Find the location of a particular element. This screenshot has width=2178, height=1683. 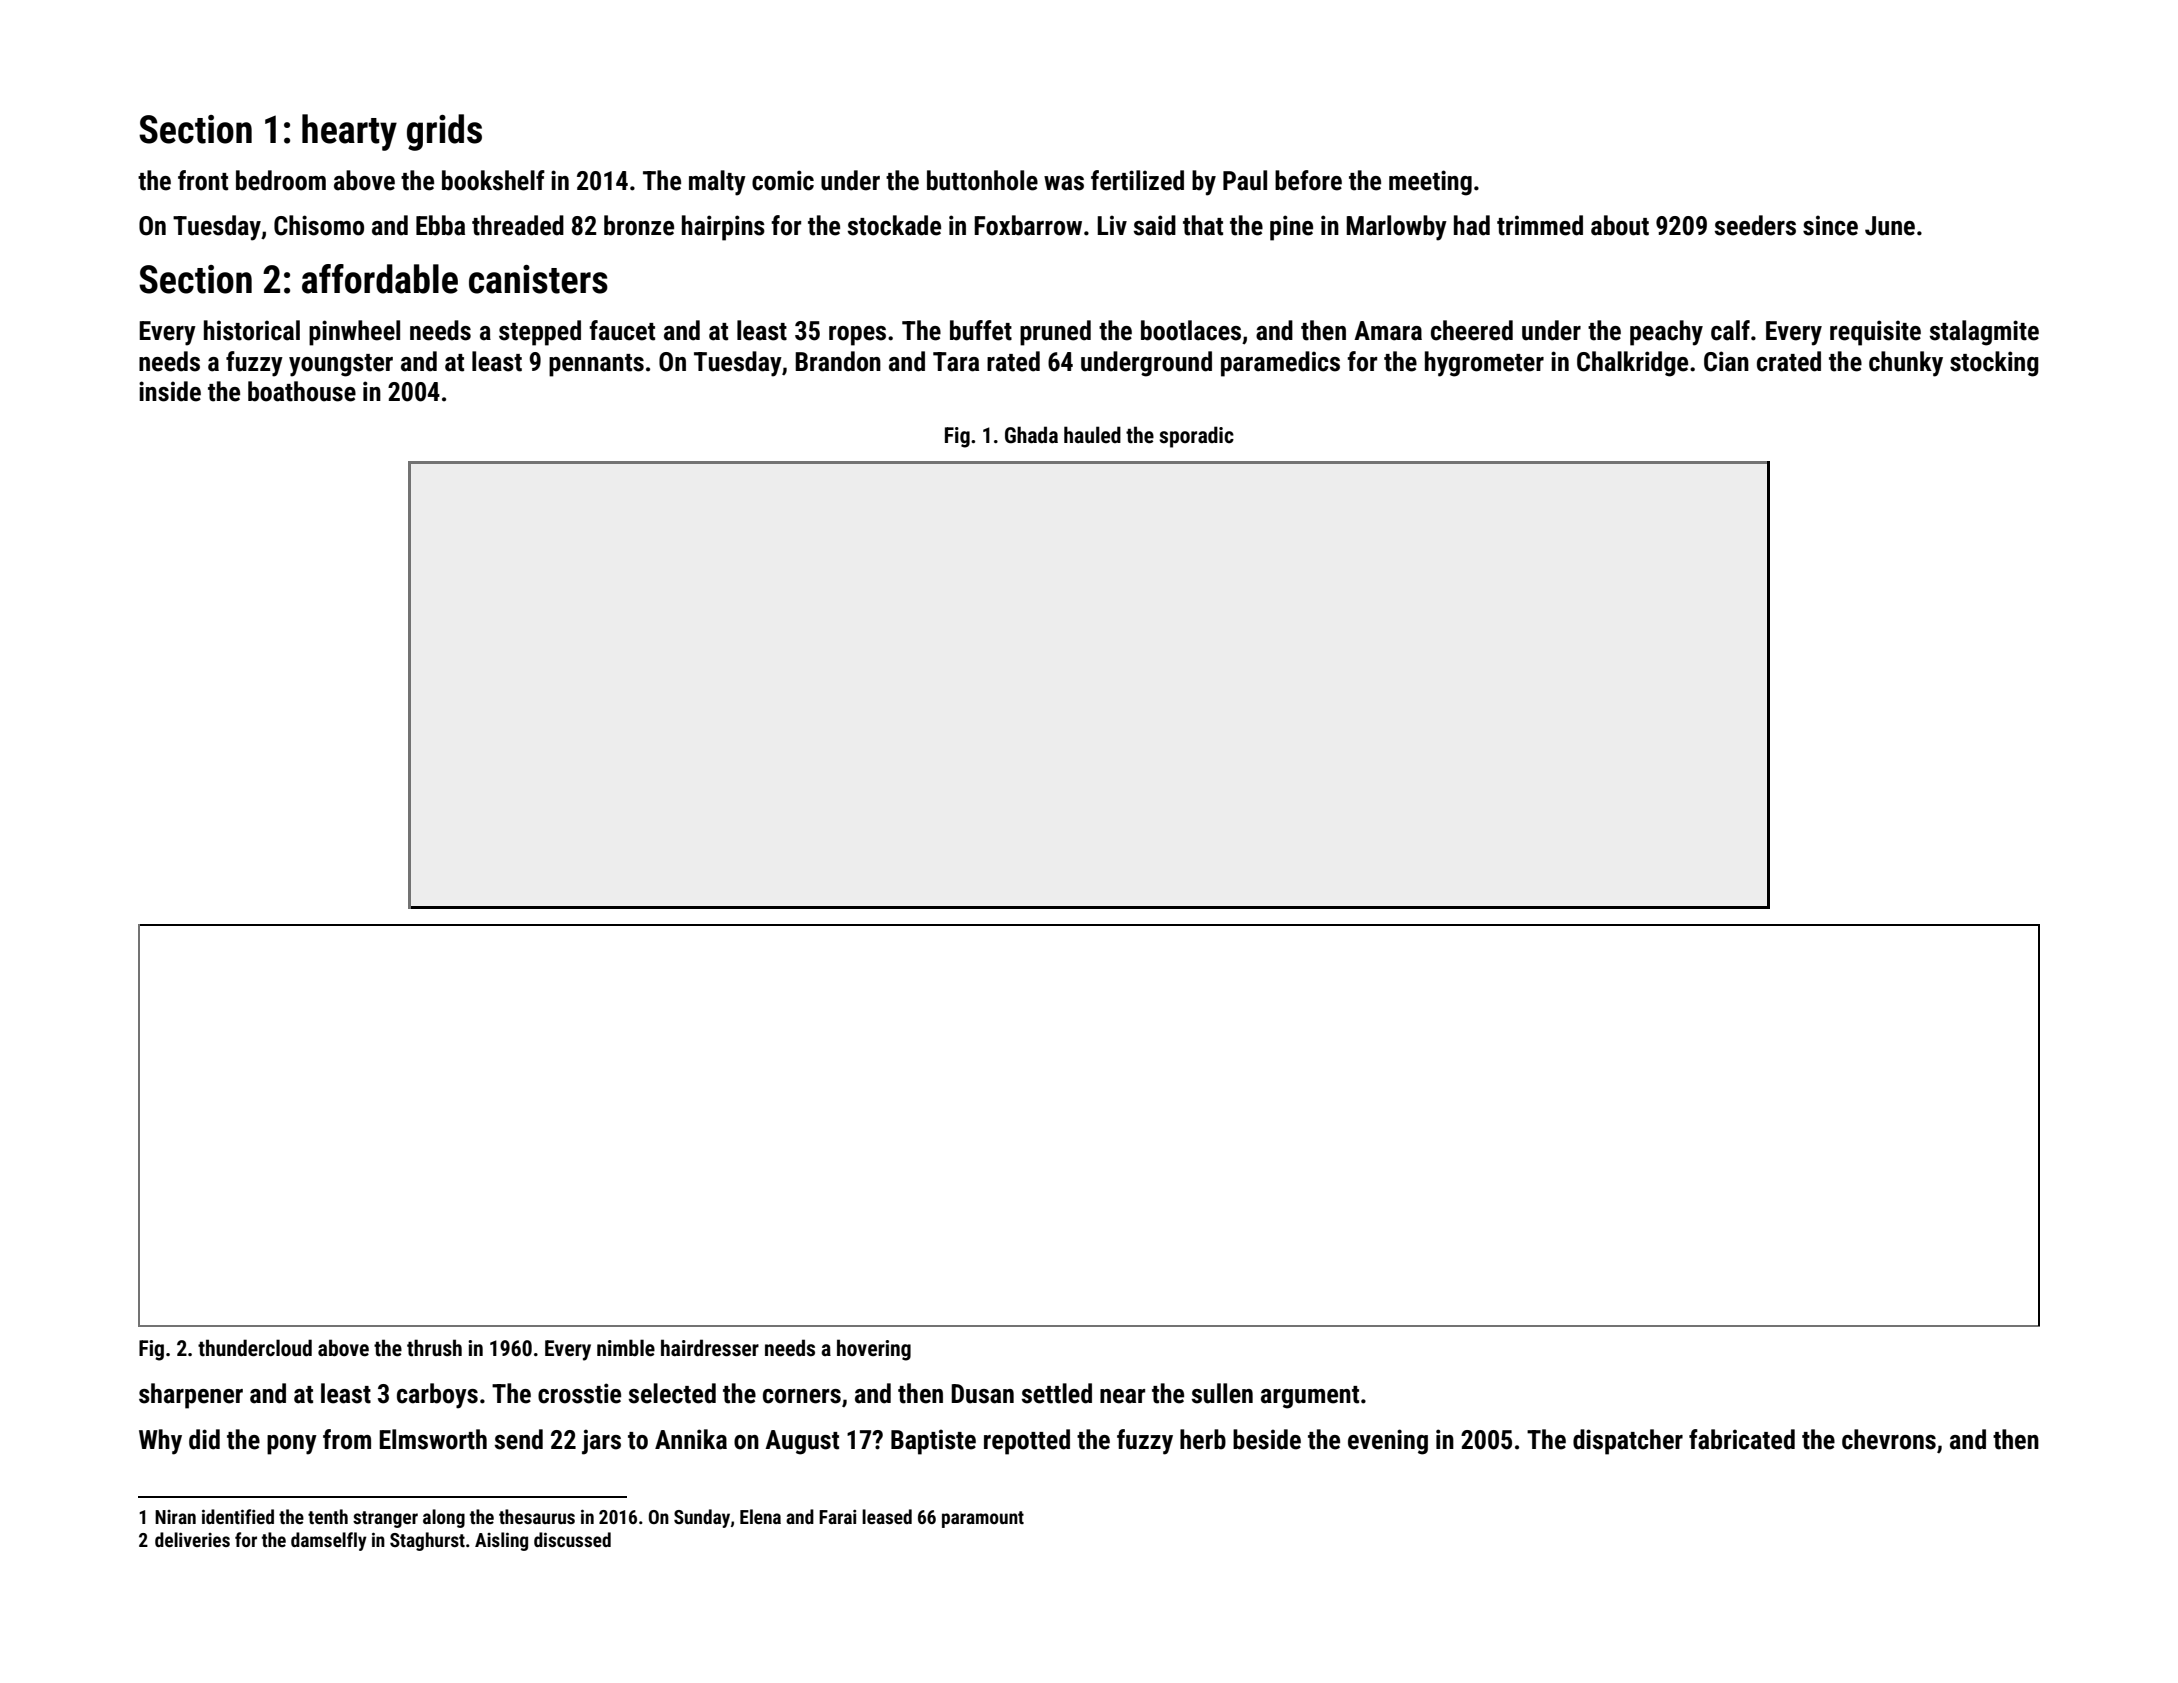

thrush is located at coordinates (434, 1348).
